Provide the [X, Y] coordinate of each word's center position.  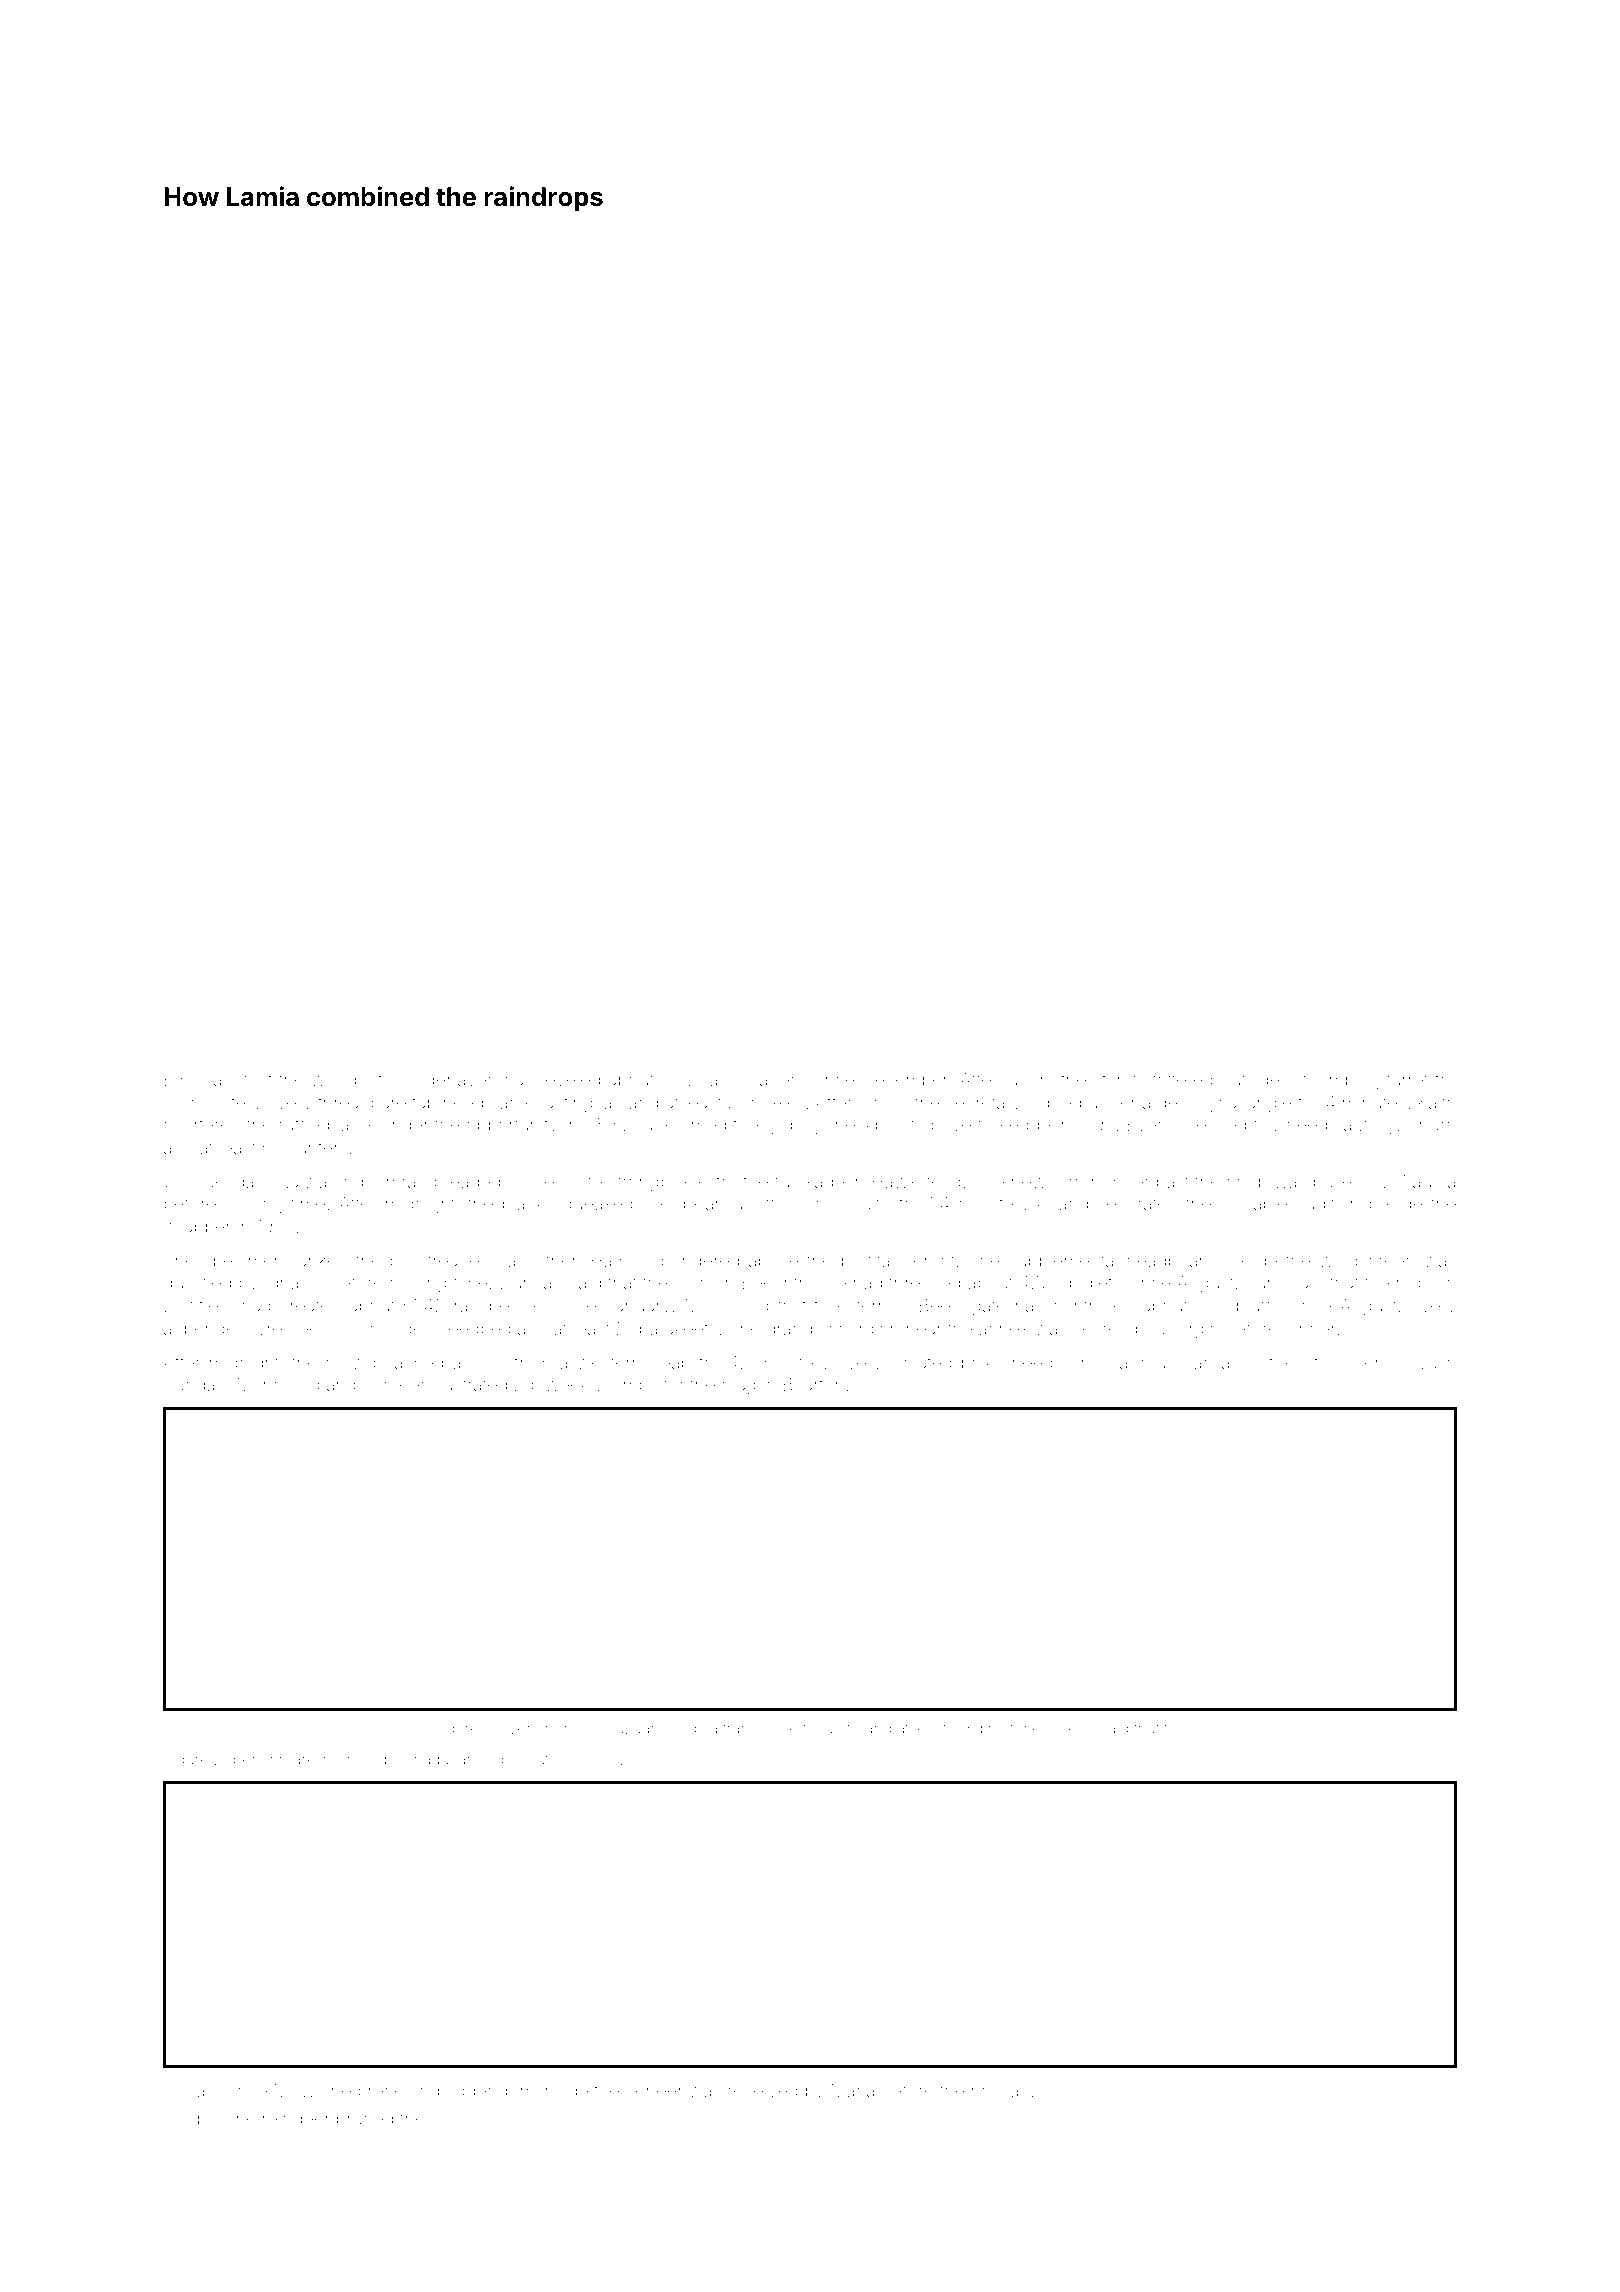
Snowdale [373, 1759]
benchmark [274, 1759]
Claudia [1425, 1181]
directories [1012, 1728]
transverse [760, 1728]
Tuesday [229, 1183]
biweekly [567, 1386]
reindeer [296, 2118]
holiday [1000, 2092]
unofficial [770, 1203]
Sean [1077, 1728]
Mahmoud [278, 1384]
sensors [1387, 1364]
